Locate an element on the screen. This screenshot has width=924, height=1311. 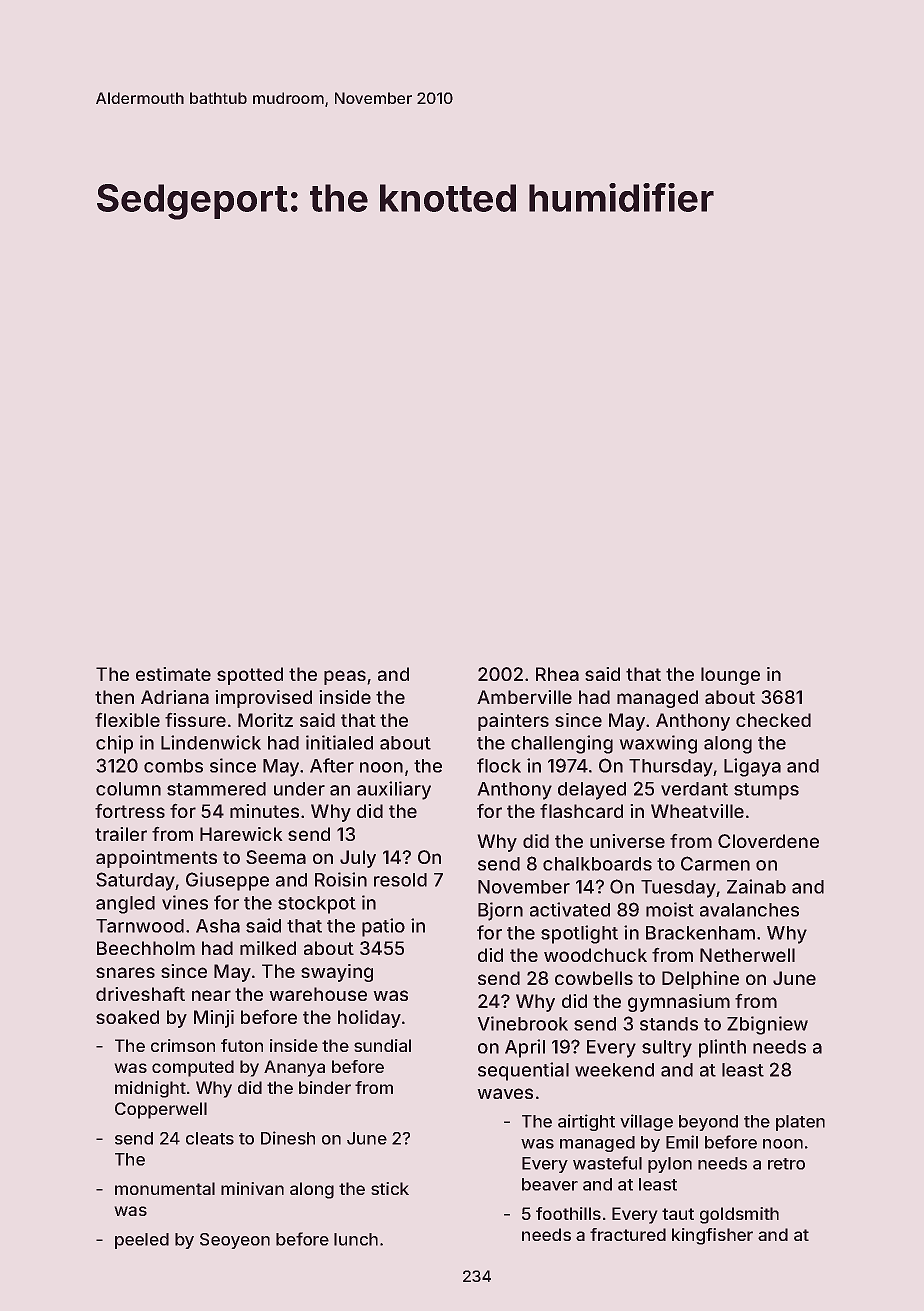
Adriana is located at coordinates (175, 697).
